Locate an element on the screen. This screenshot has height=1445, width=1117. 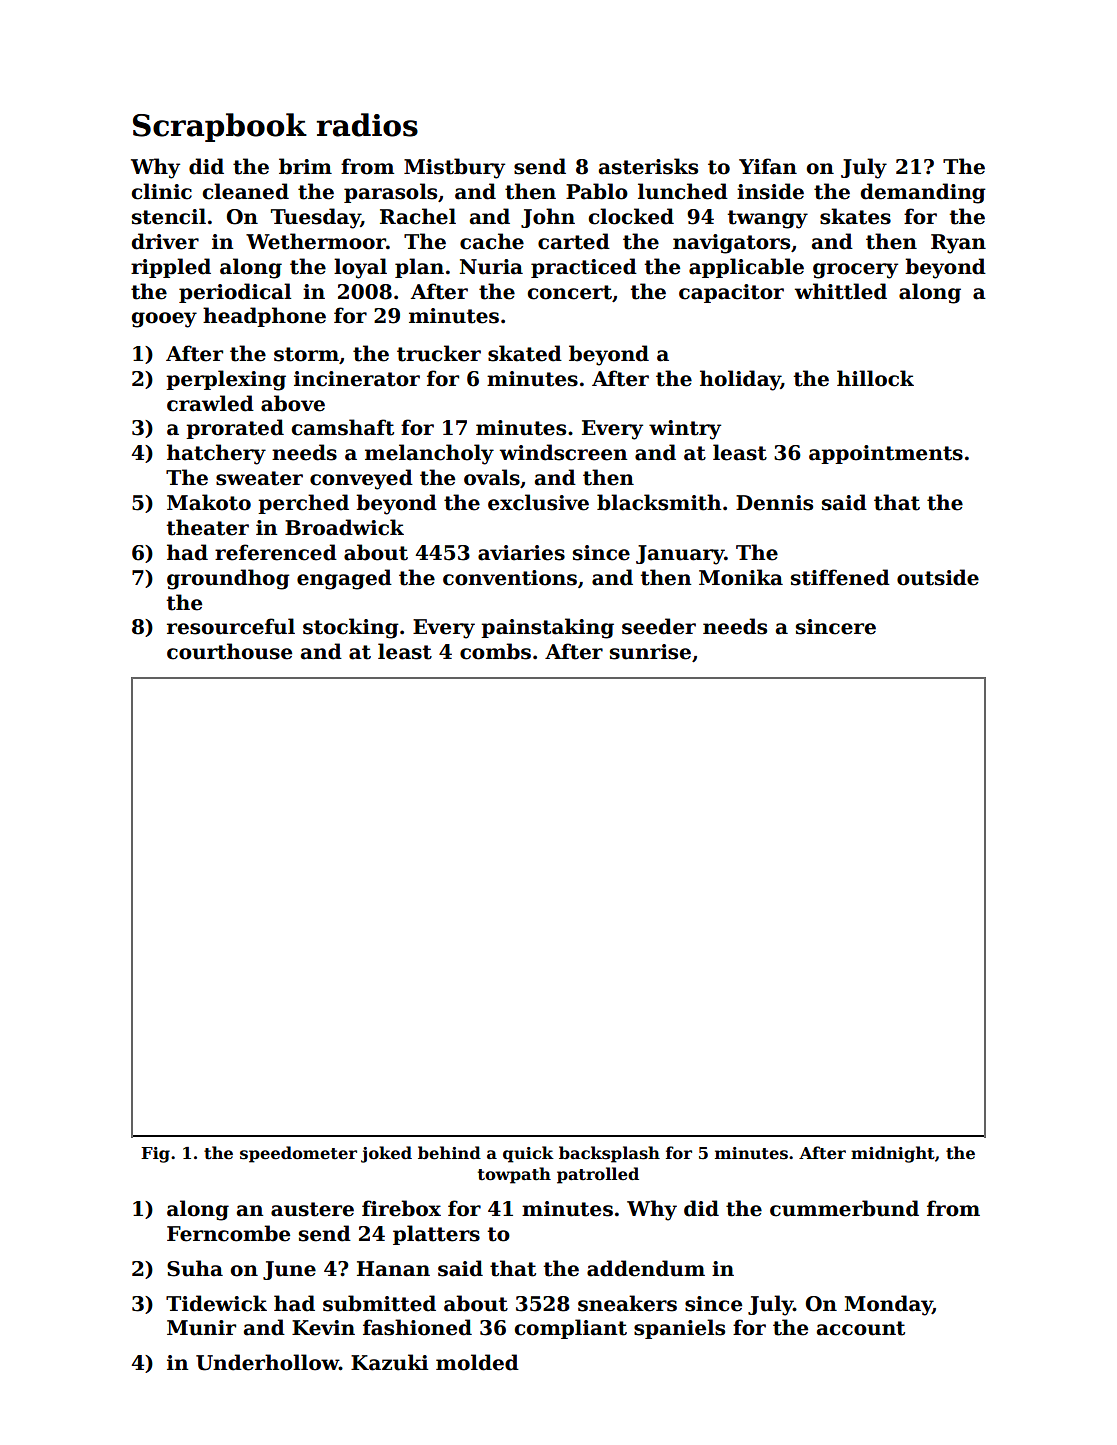
wintry is located at coordinates (685, 430).
